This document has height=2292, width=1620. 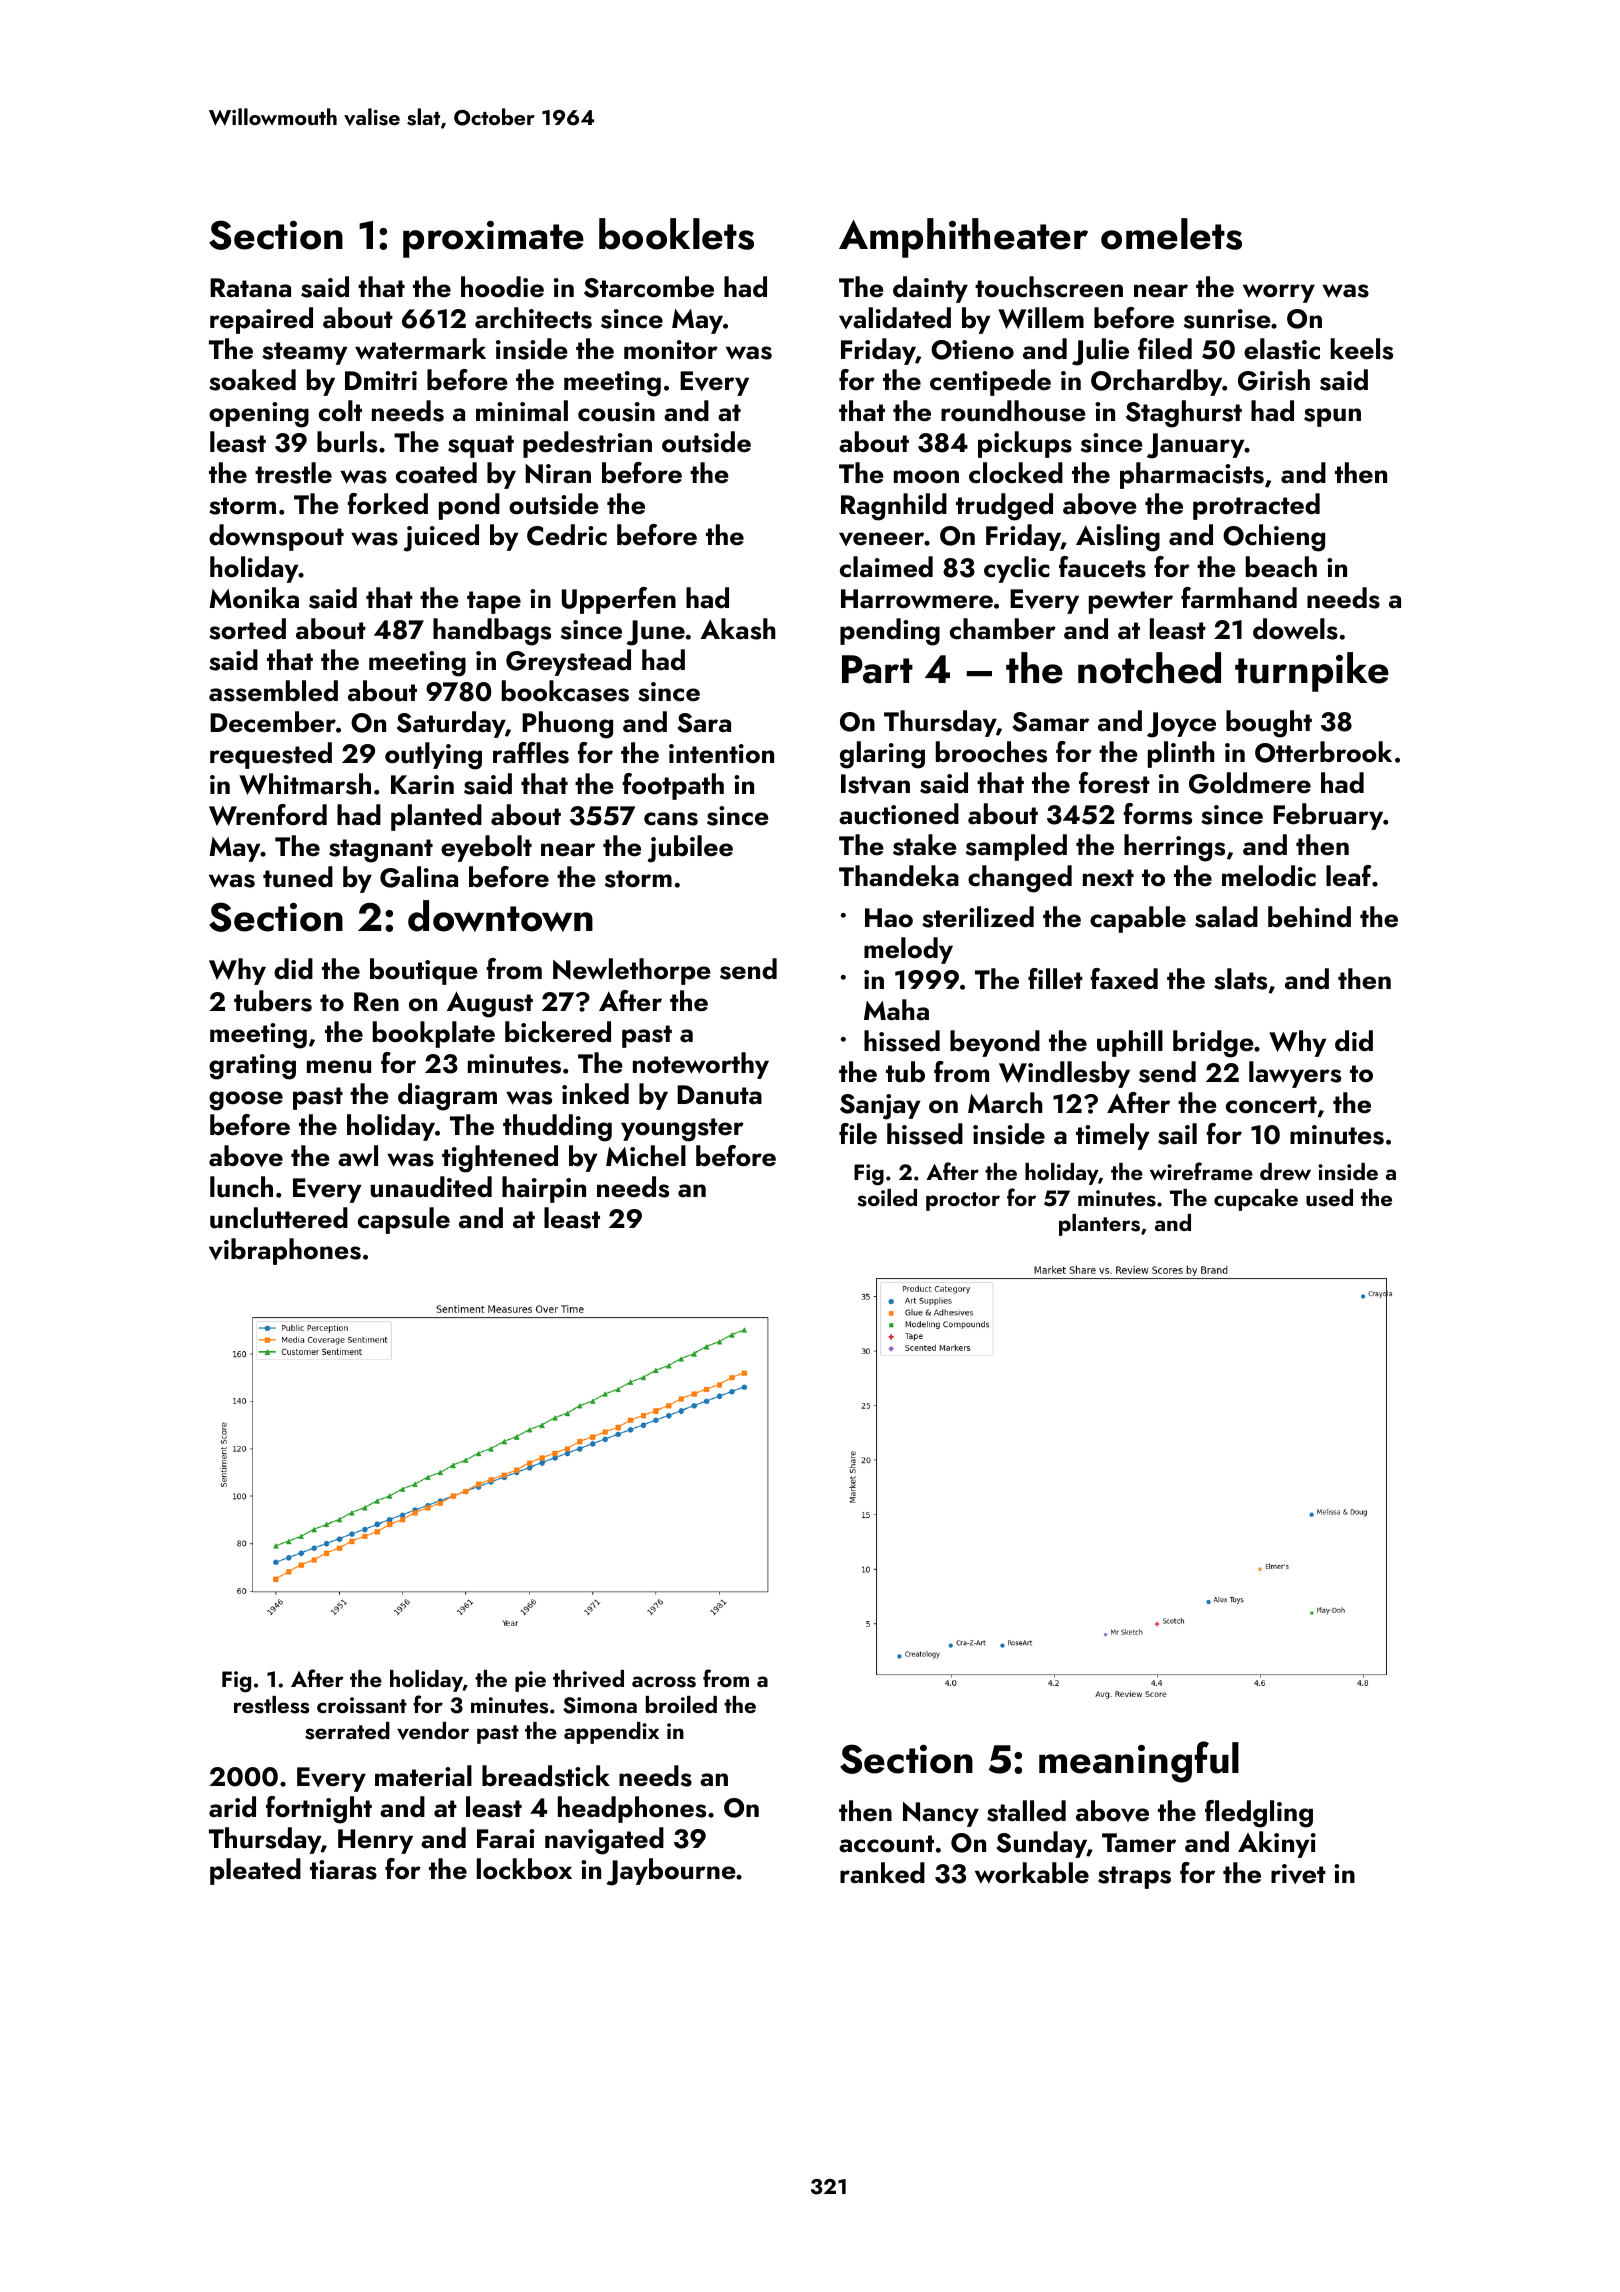 I want to click on across, so click(x=664, y=1682).
